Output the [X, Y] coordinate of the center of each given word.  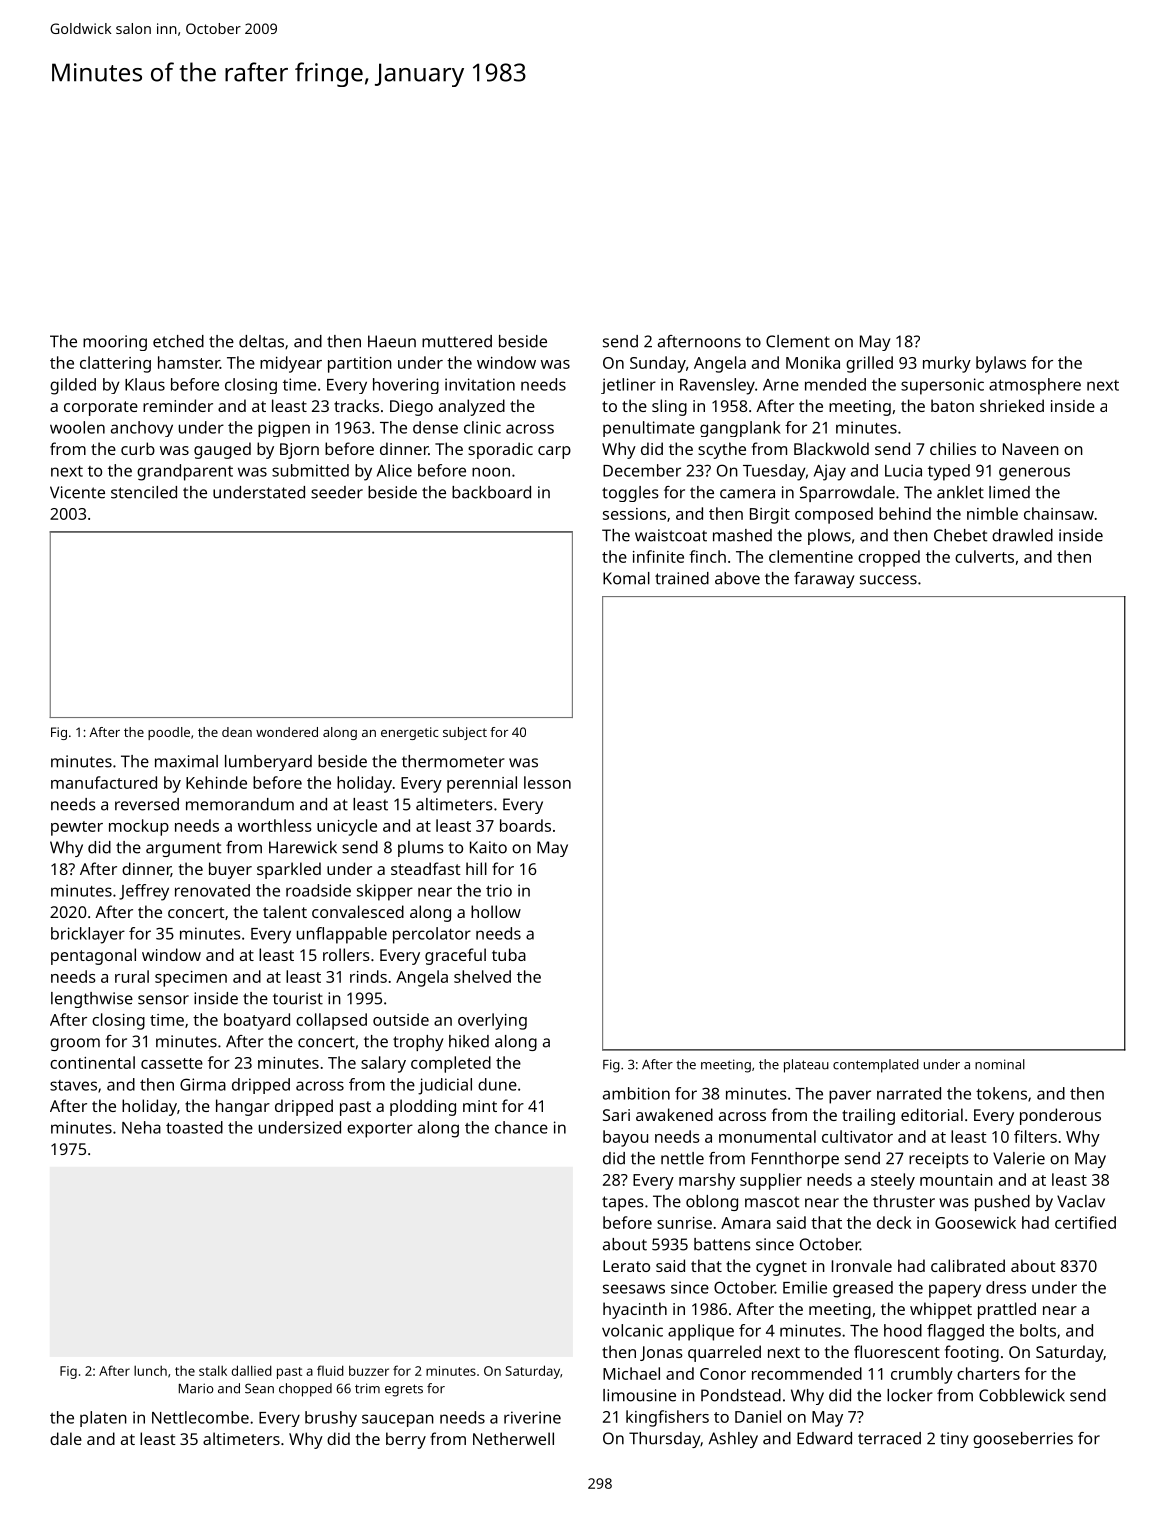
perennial [482, 784]
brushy [331, 1419]
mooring [115, 343]
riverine [532, 1417]
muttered [457, 341]
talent [285, 911]
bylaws [1001, 364]
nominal [1000, 1064]
